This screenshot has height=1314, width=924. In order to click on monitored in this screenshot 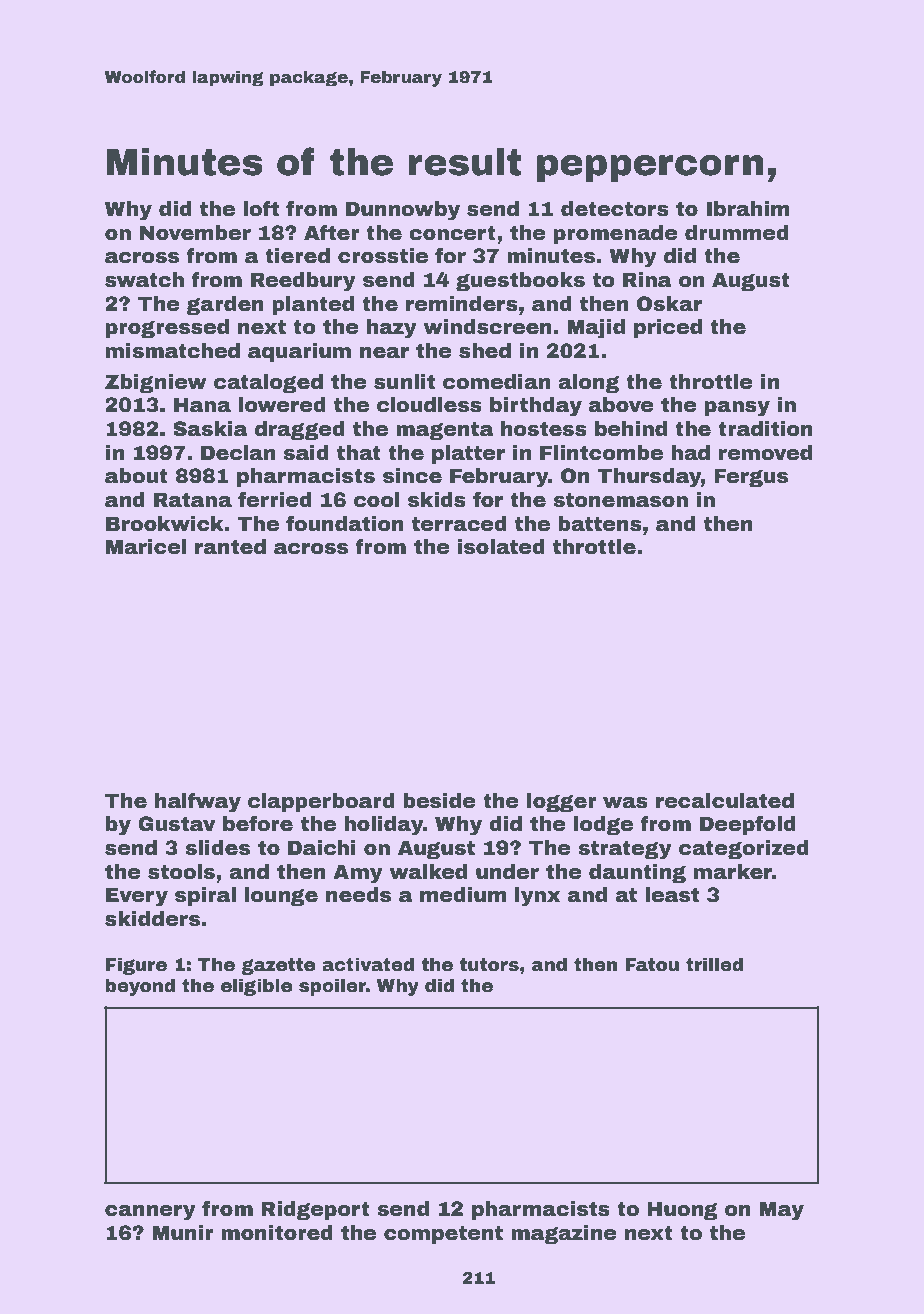, I will do `click(277, 1233)`.
